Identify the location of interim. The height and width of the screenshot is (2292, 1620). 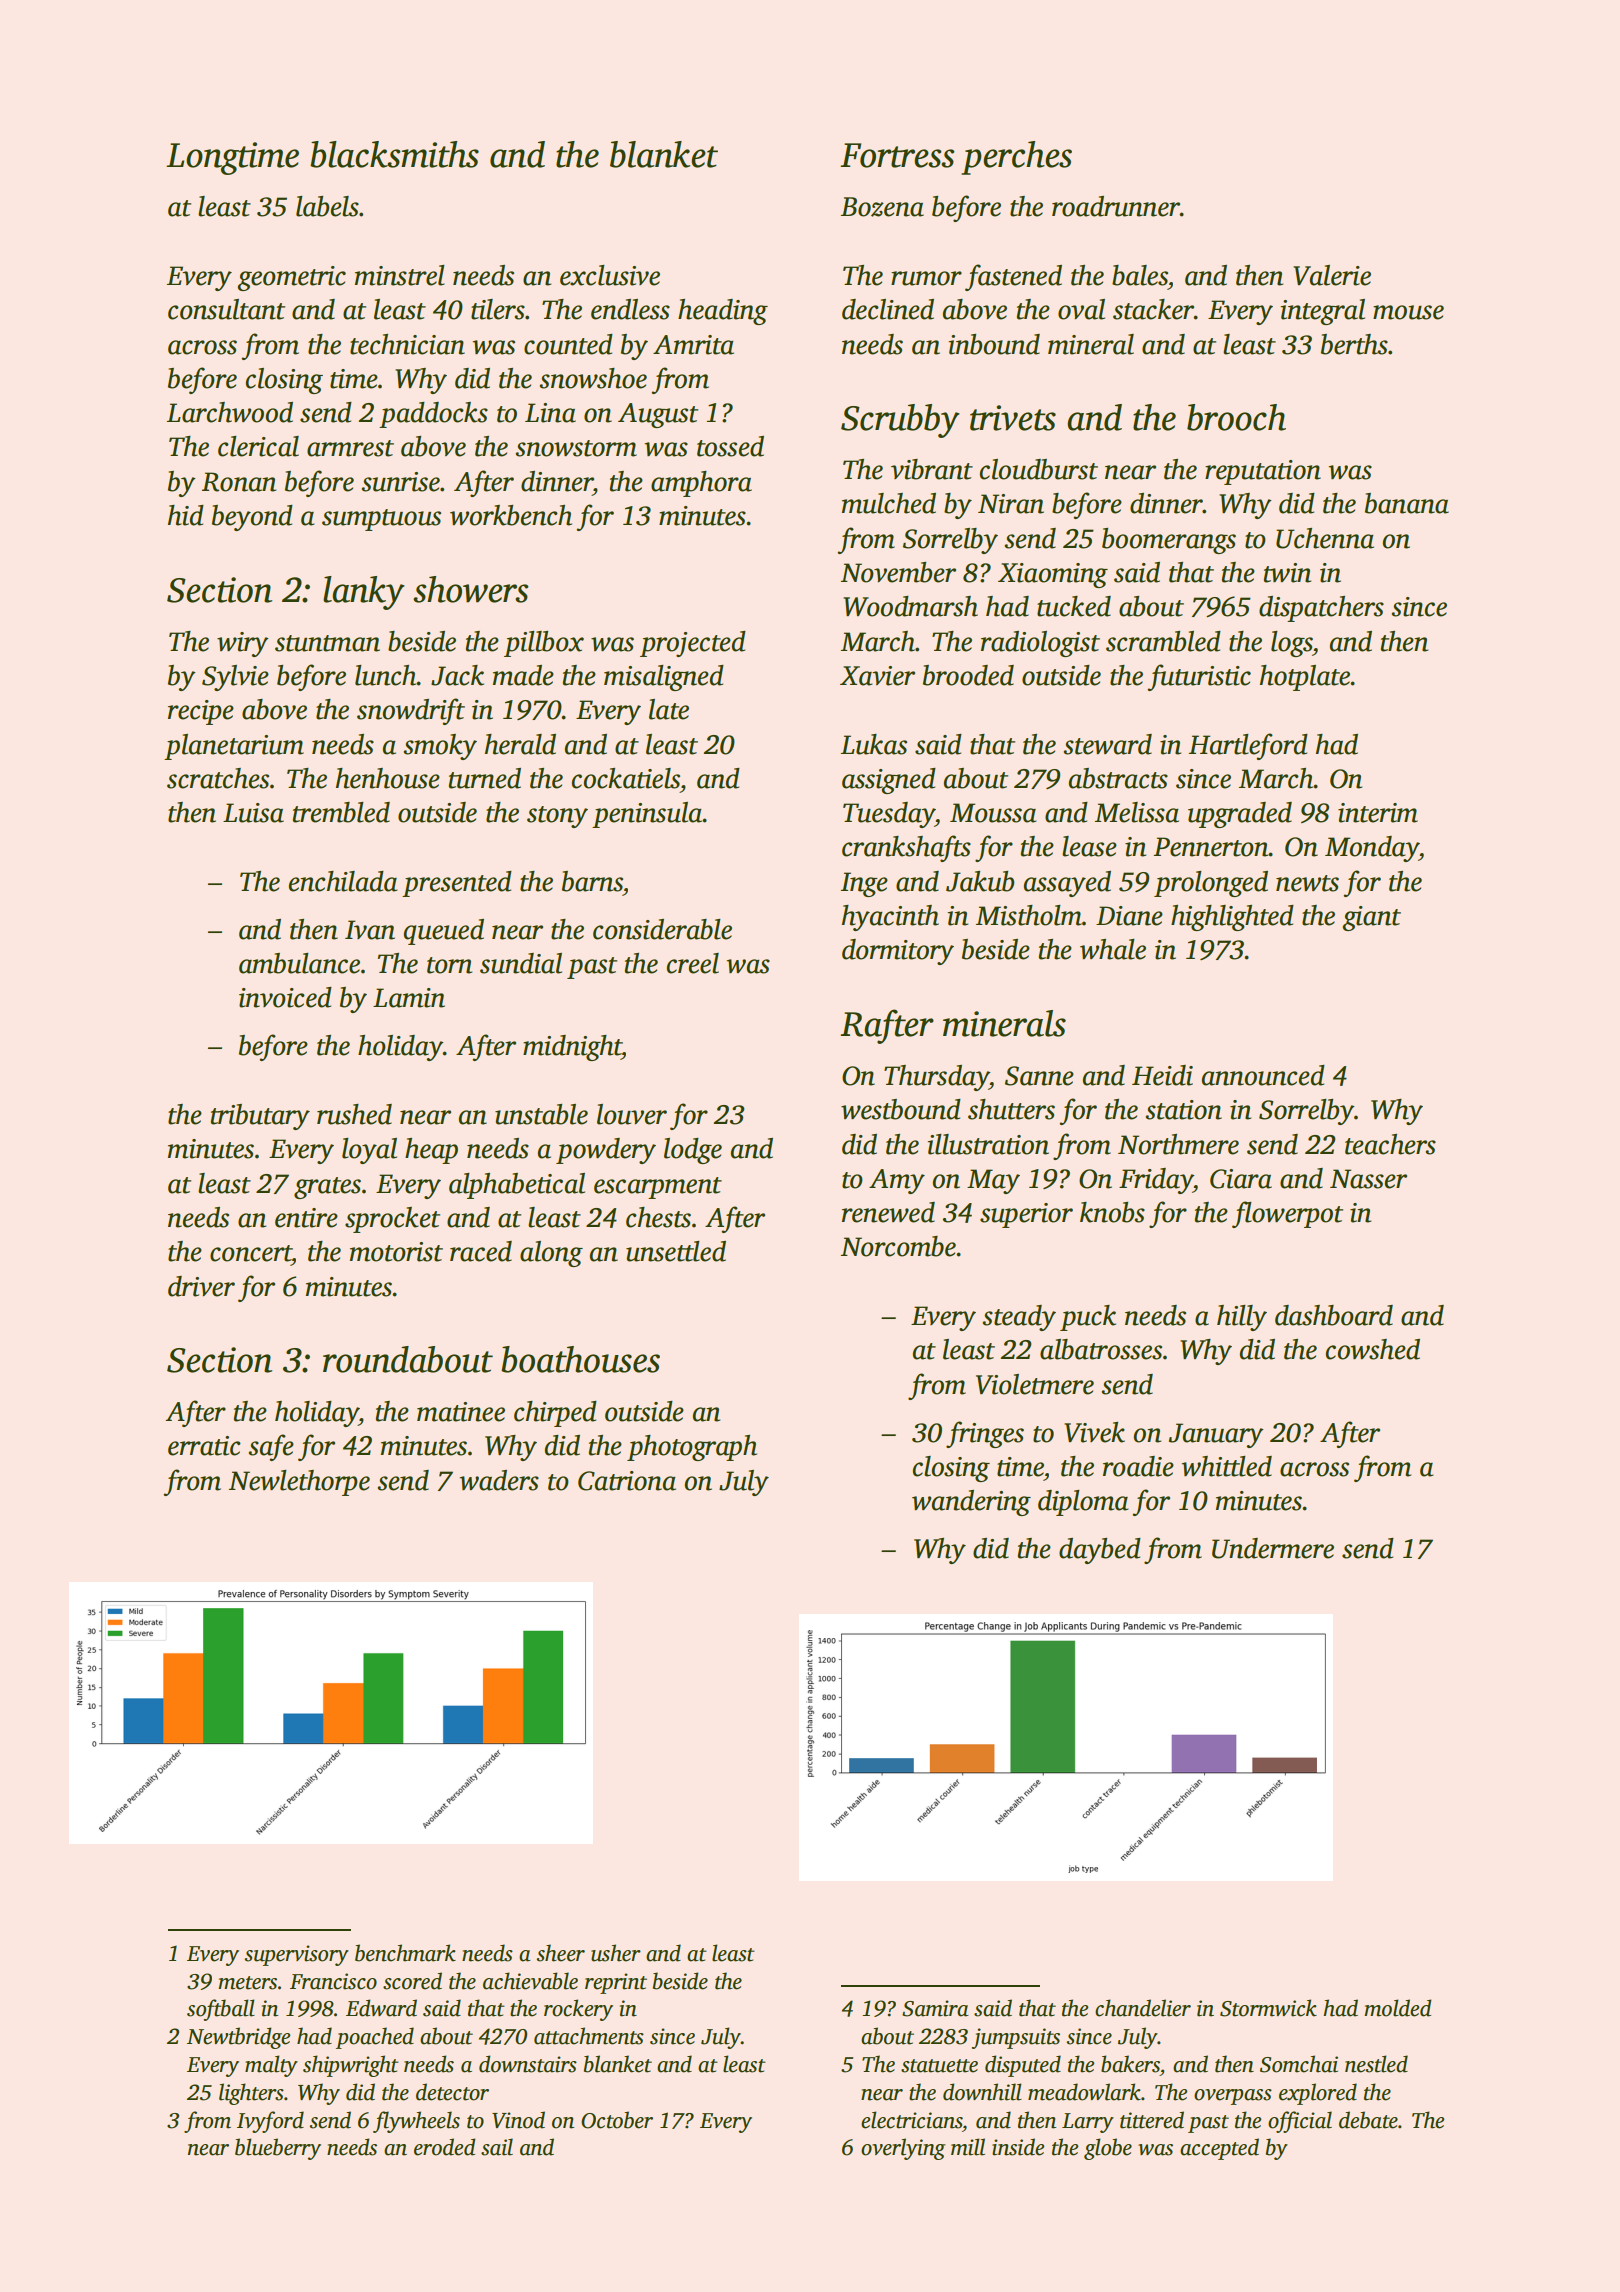
(1378, 813).
